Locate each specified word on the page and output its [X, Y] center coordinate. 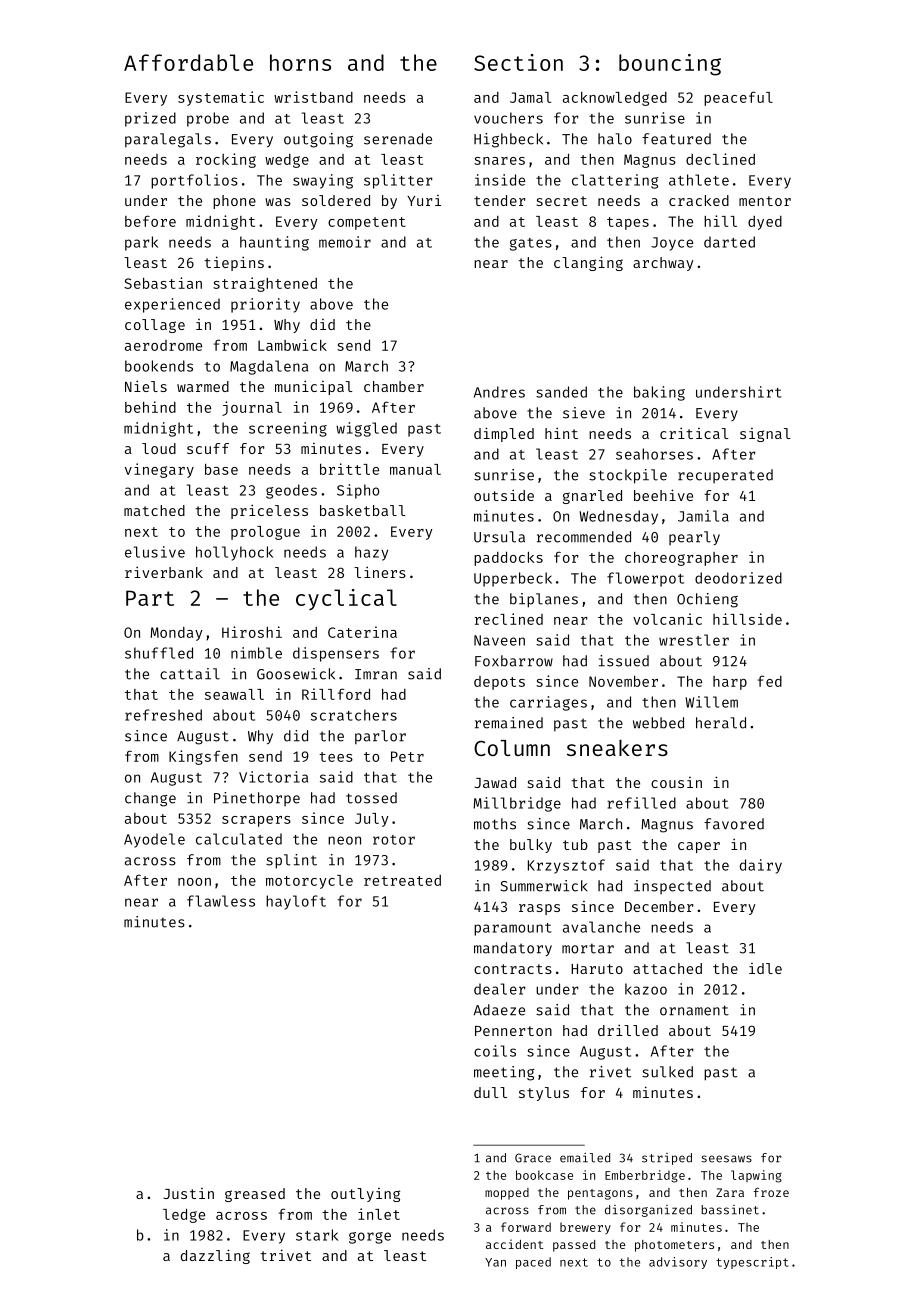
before [150, 221]
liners [380, 572]
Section [518, 62]
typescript [752, 1263]
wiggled [366, 429]
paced [533, 1263]
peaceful [738, 98]
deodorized [738, 578]
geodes [291, 491]
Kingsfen [203, 757]
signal [765, 435]
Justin [188, 1193]
